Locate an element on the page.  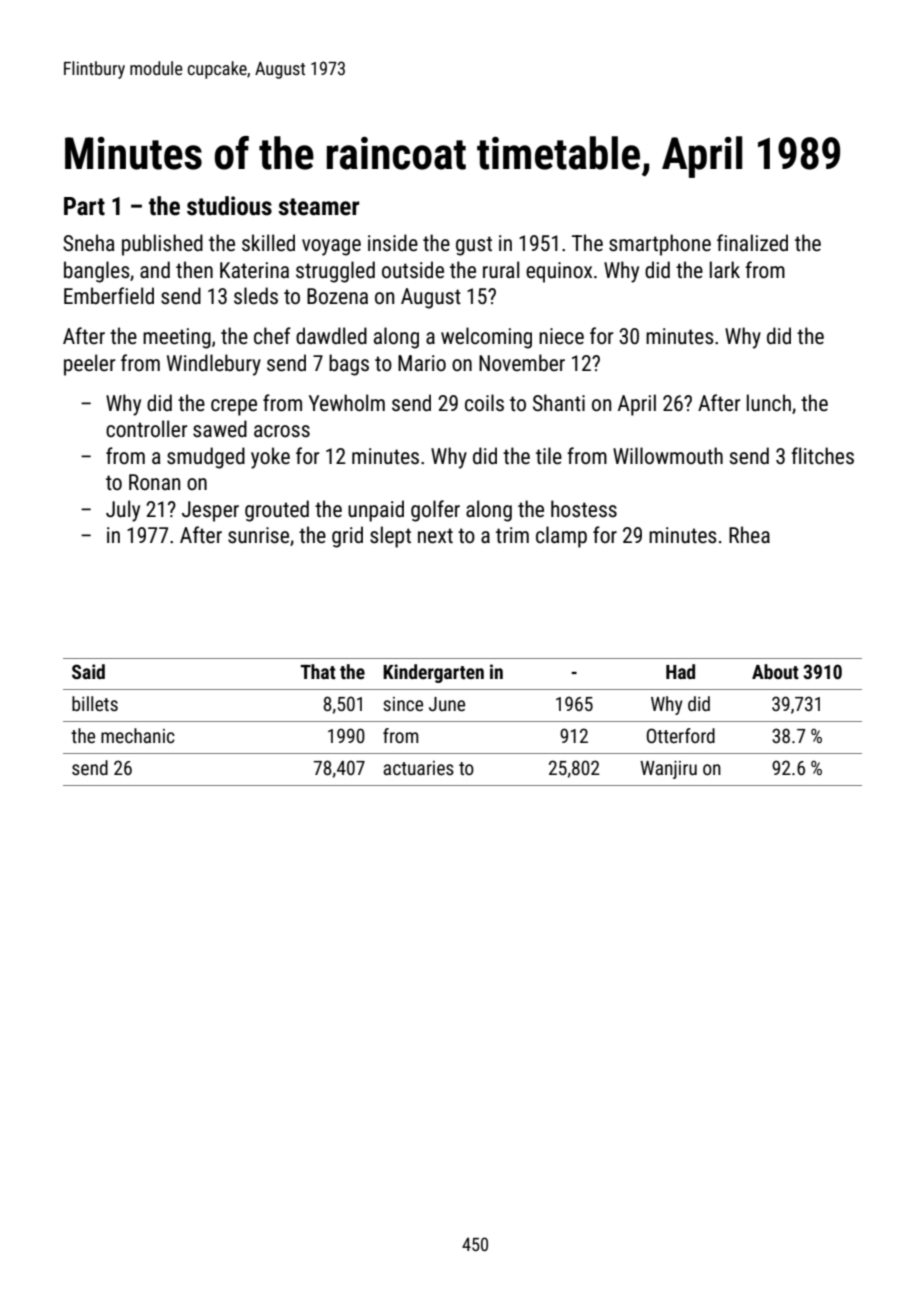
controller is located at coordinates (147, 428).
